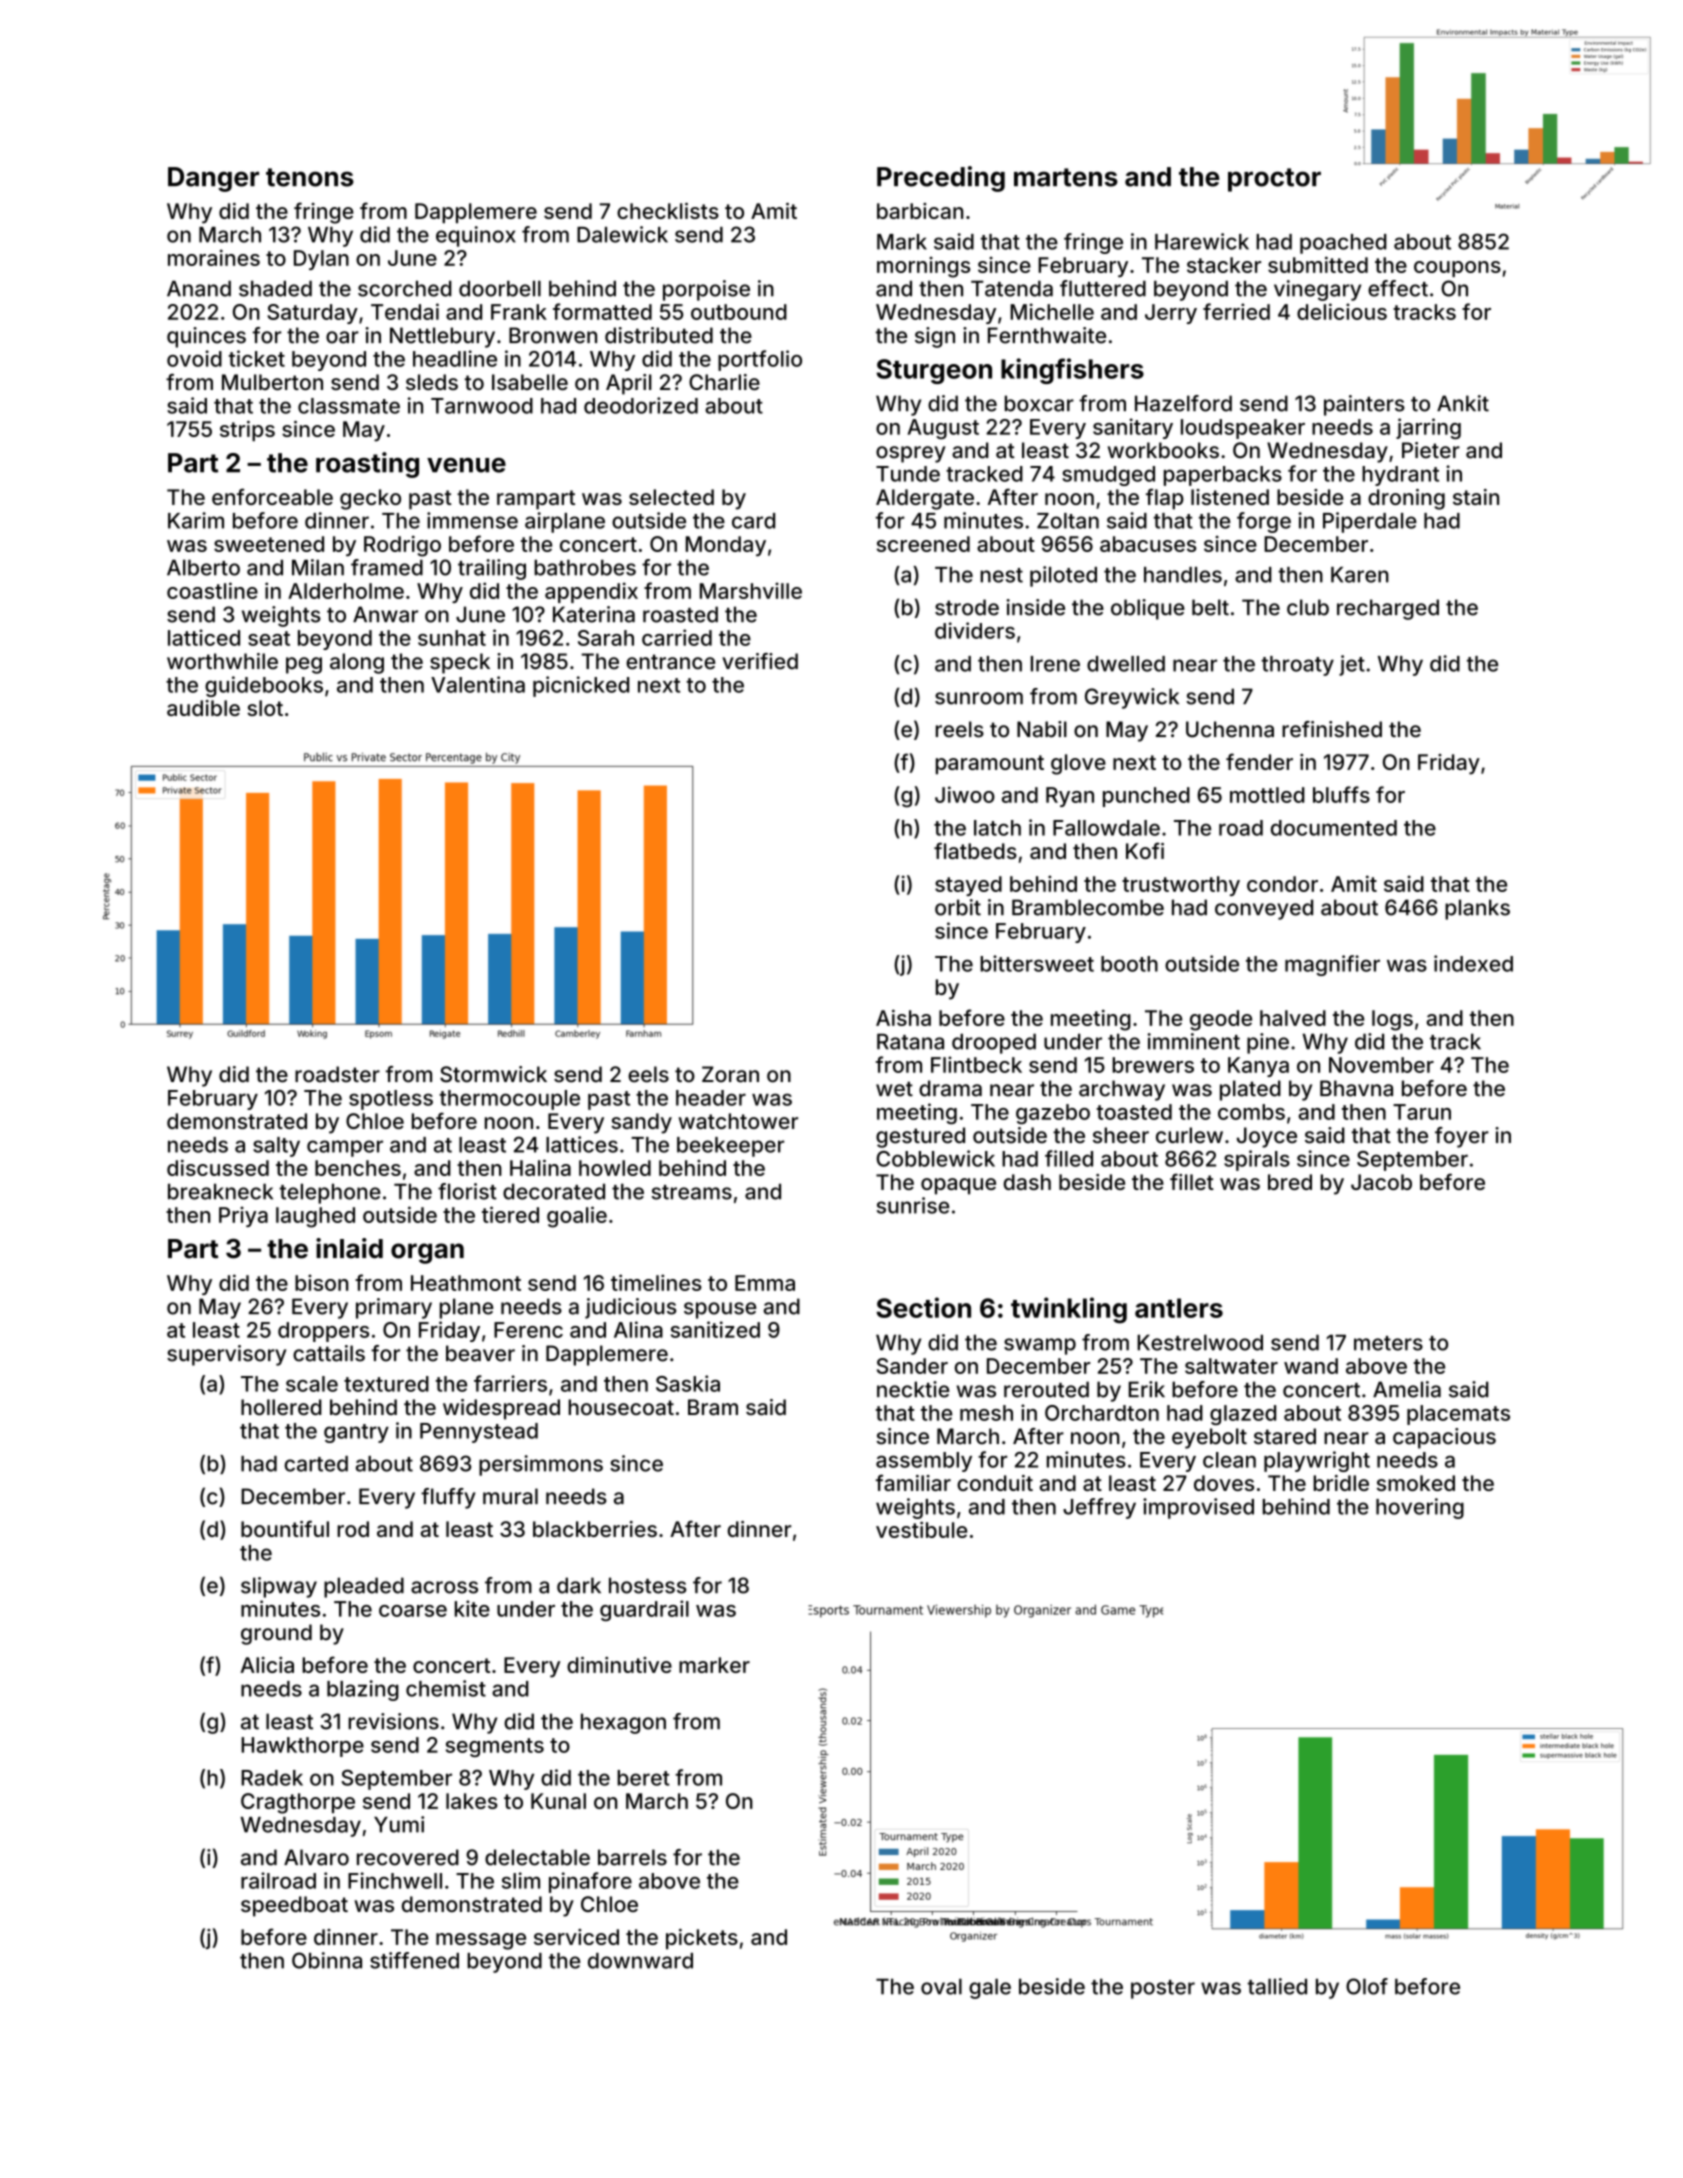  I want to click on hostess, so click(647, 1585).
